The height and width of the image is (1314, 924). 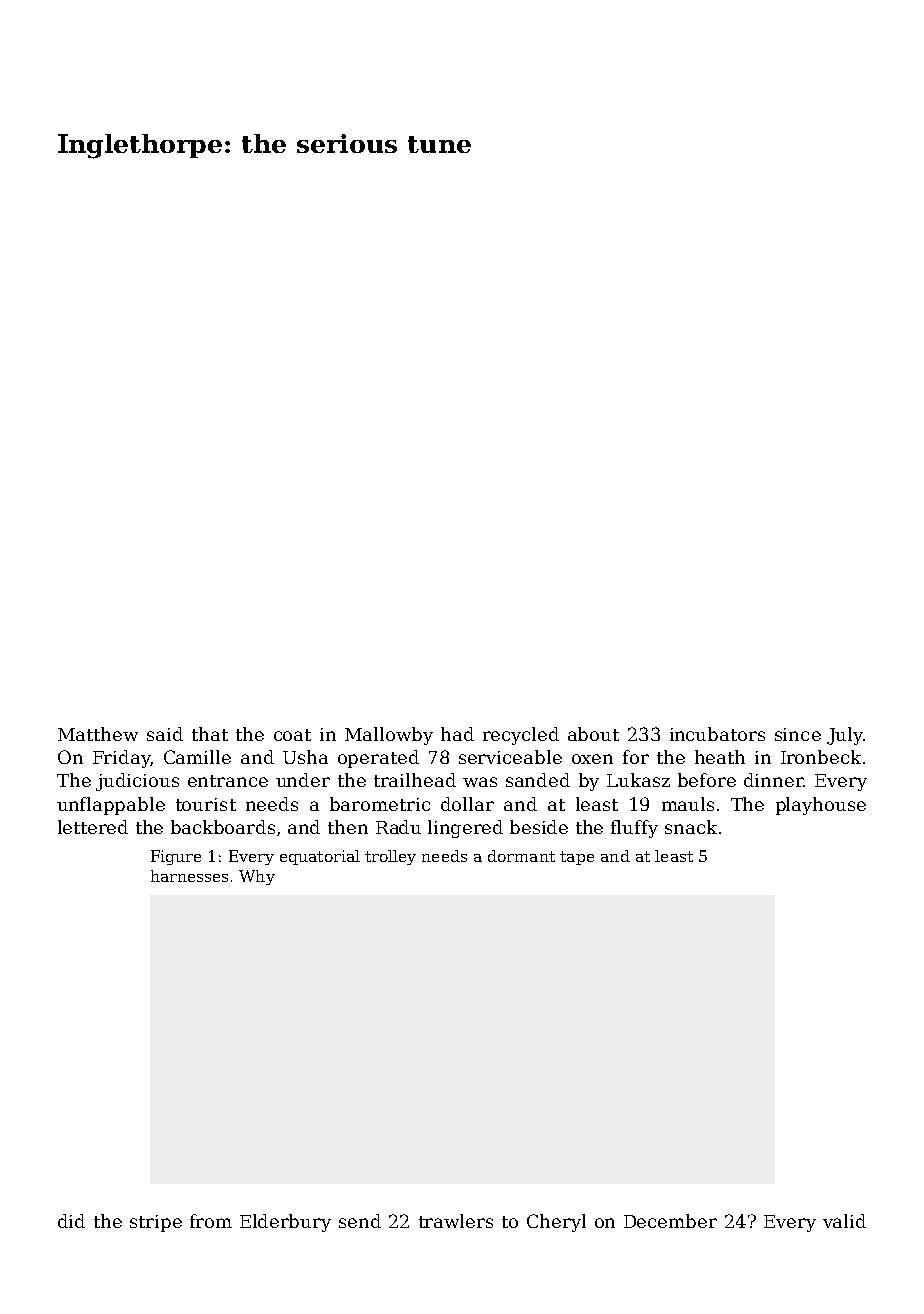 I want to click on dormant, so click(x=521, y=856).
